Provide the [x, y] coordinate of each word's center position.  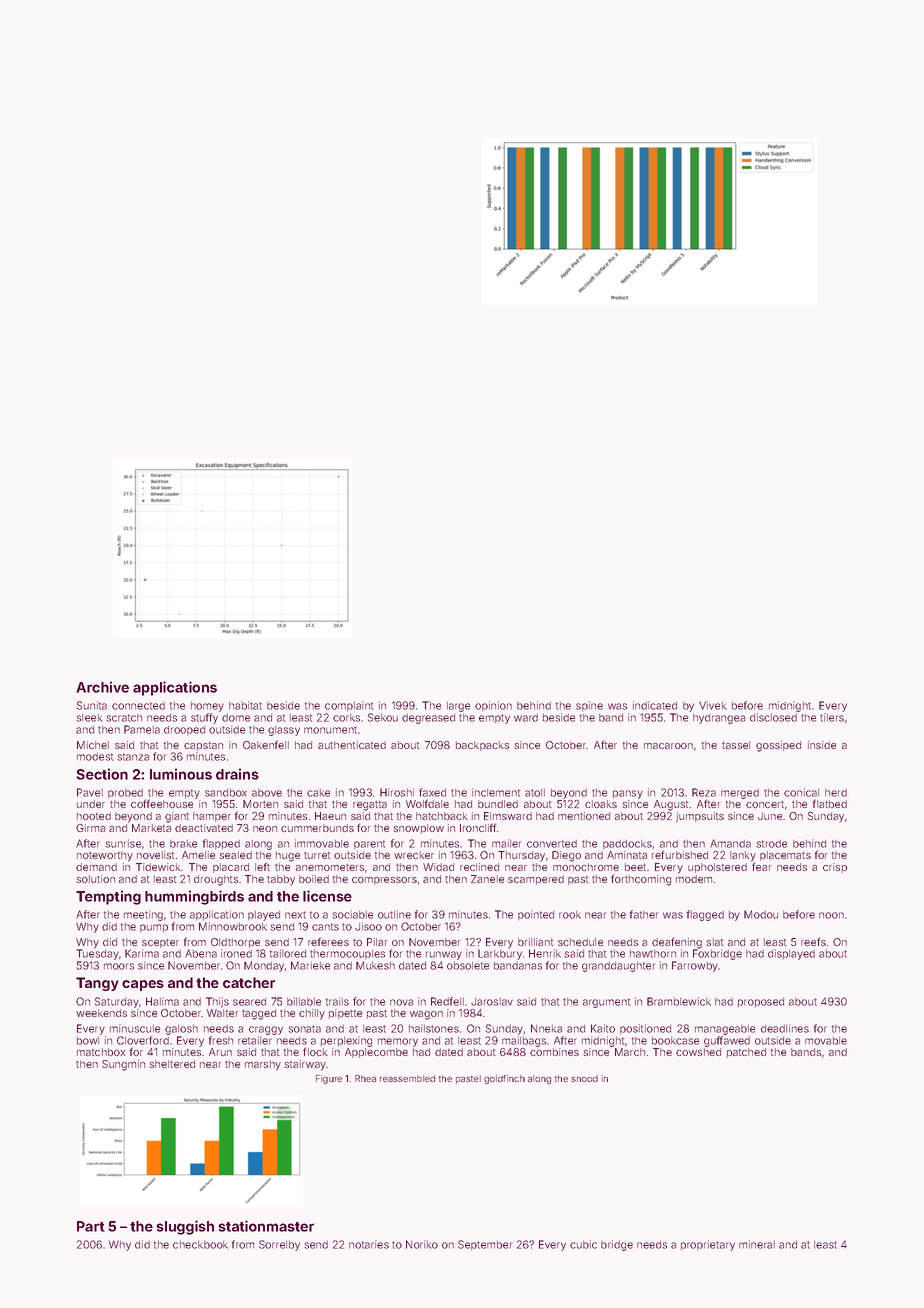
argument [606, 1003]
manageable [725, 1030]
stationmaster [266, 1226]
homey [207, 707]
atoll [535, 793]
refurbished [680, 854]
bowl [88, 1041]
